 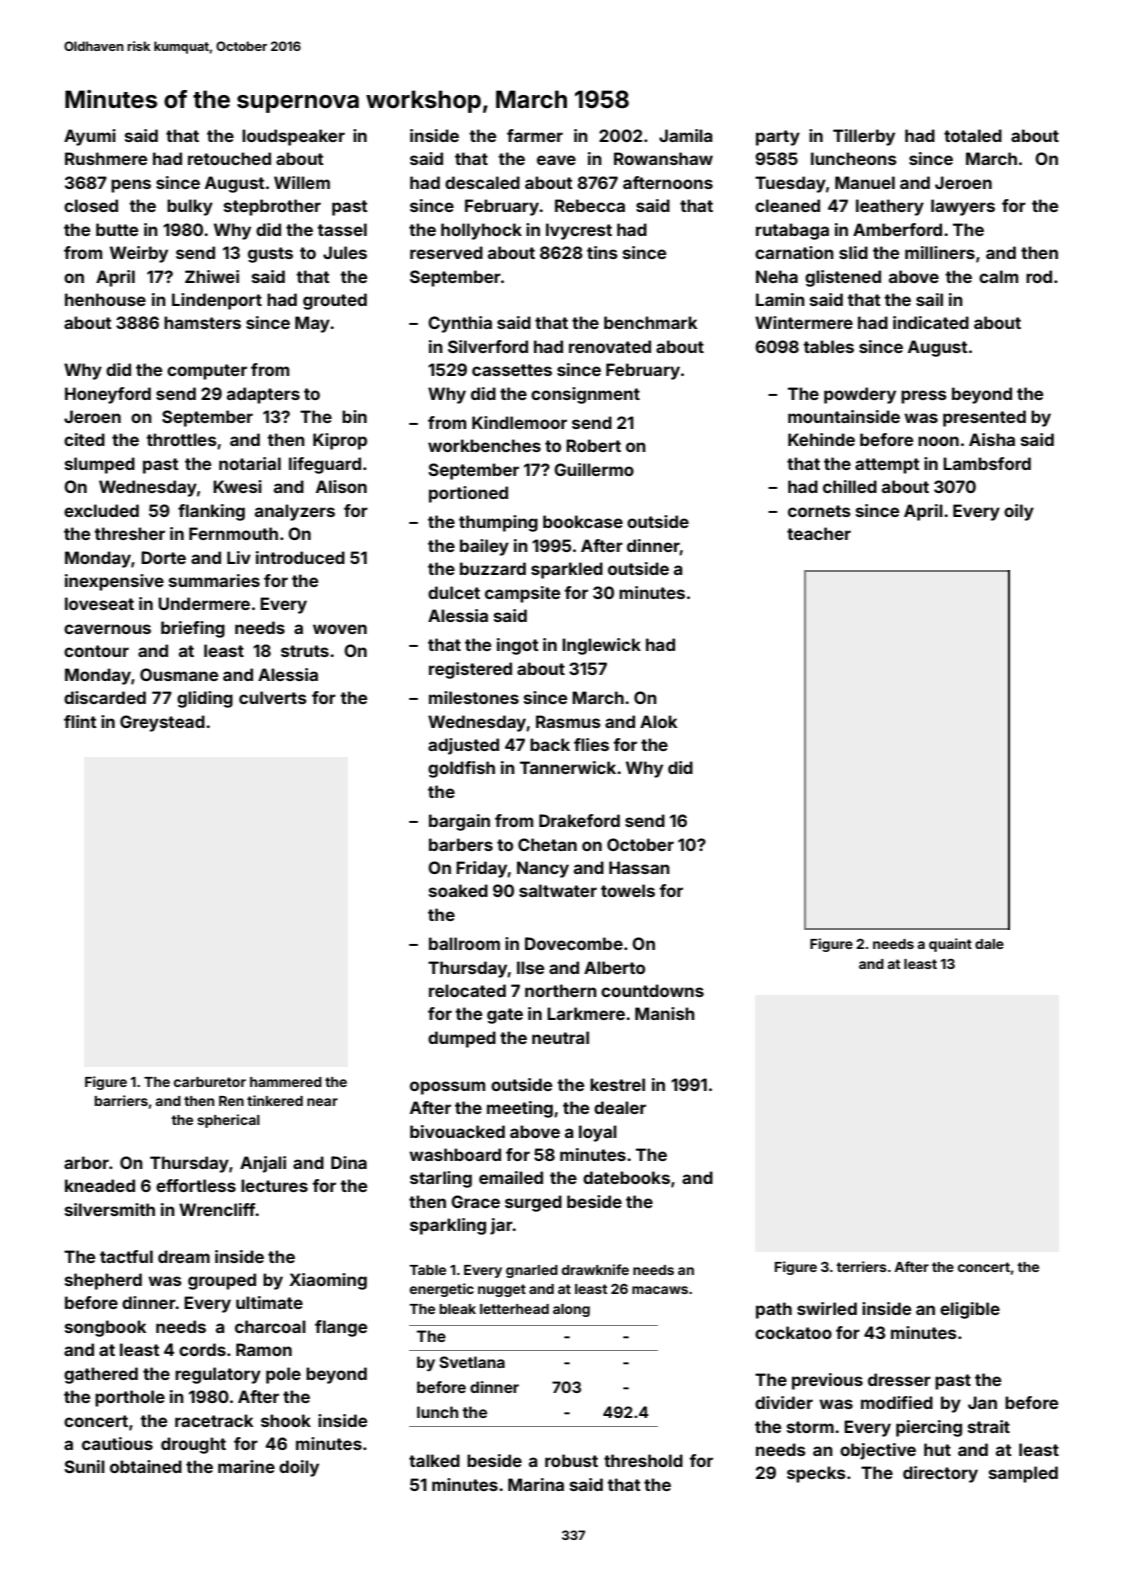 I want to click on contour, so click(x=96, y=651).
